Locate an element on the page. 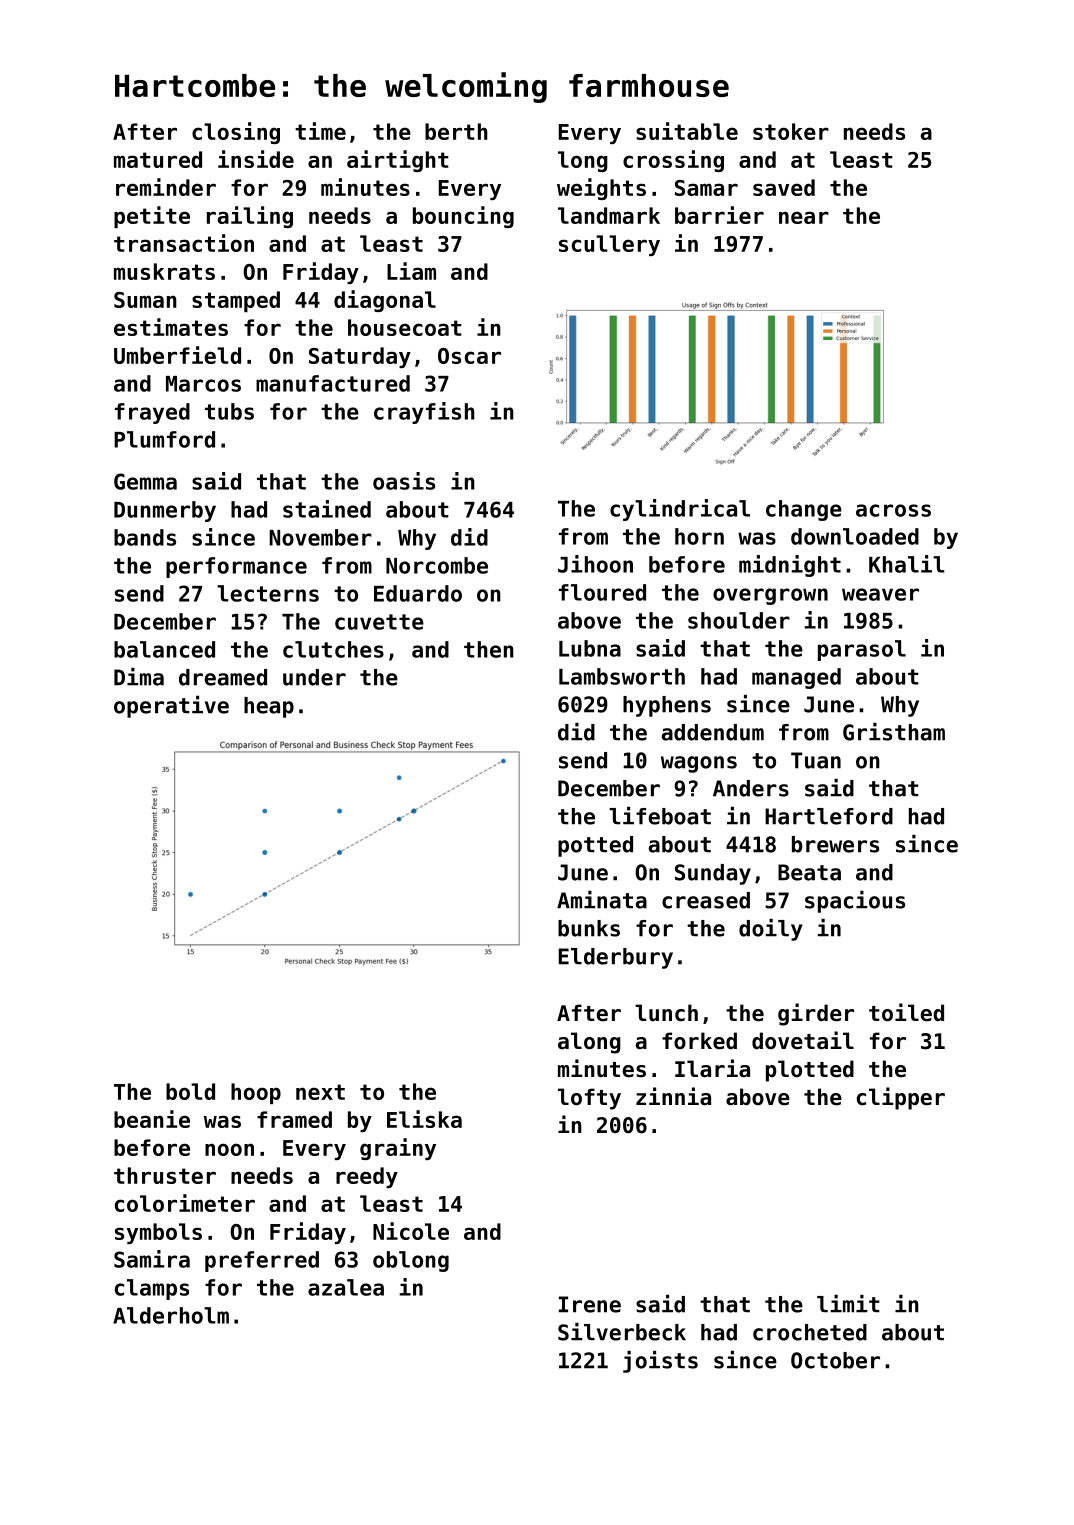  Gristham is located at coordinates (894, 732).
